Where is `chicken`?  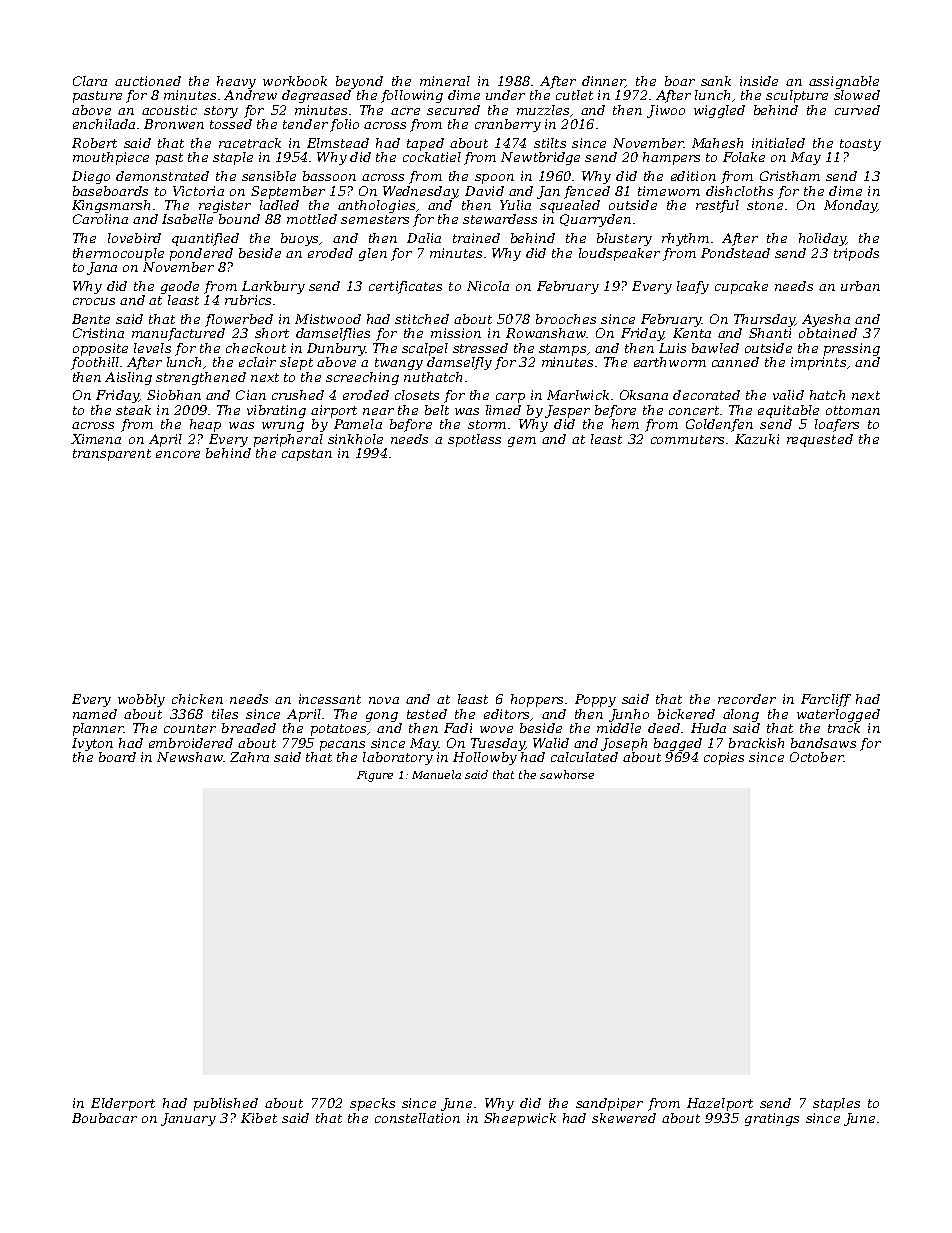
chicken is located at coordinates (197, 699).
